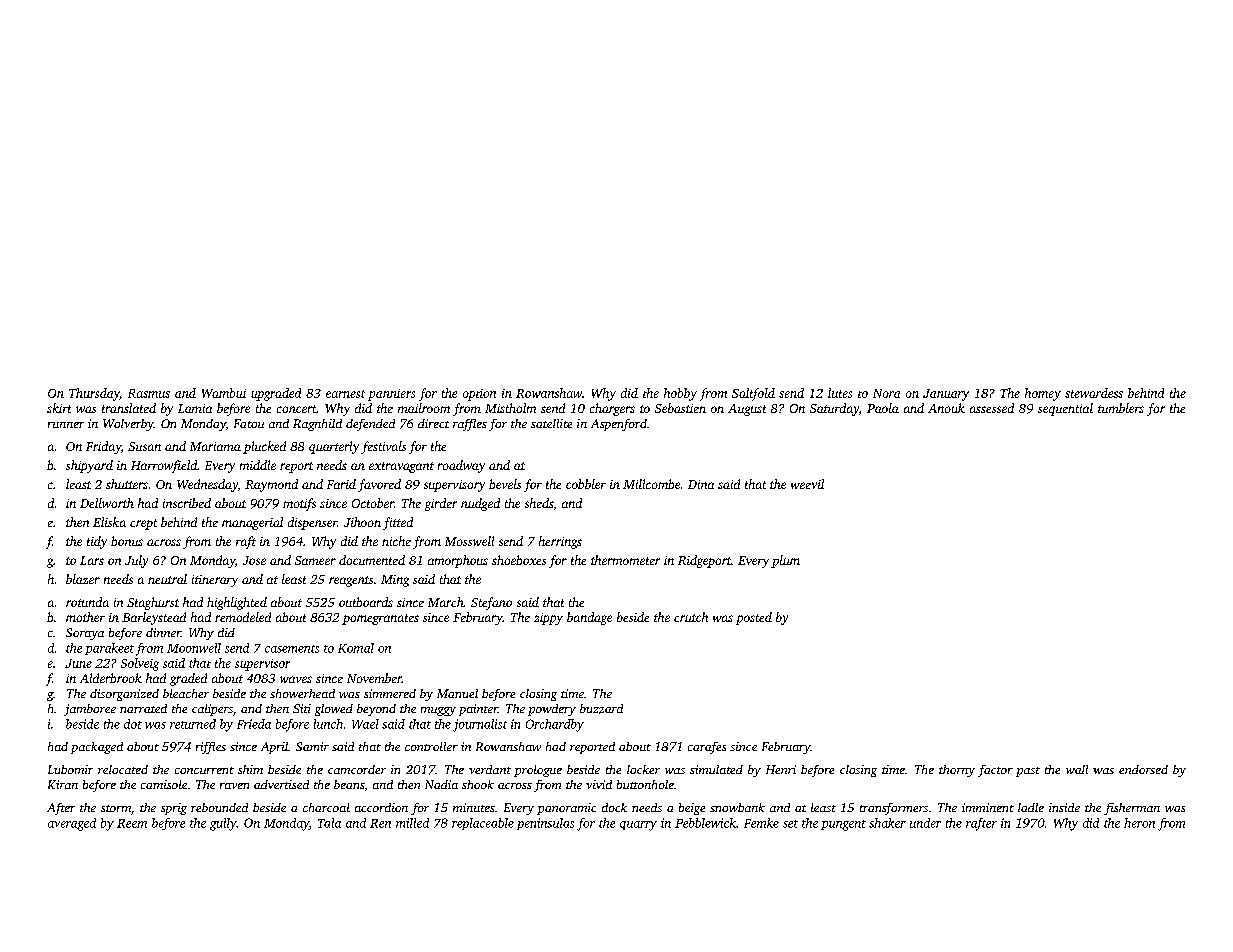  Describe the element at coordinates (345, 394) in the screenshot. I see `earnest` at that location.
